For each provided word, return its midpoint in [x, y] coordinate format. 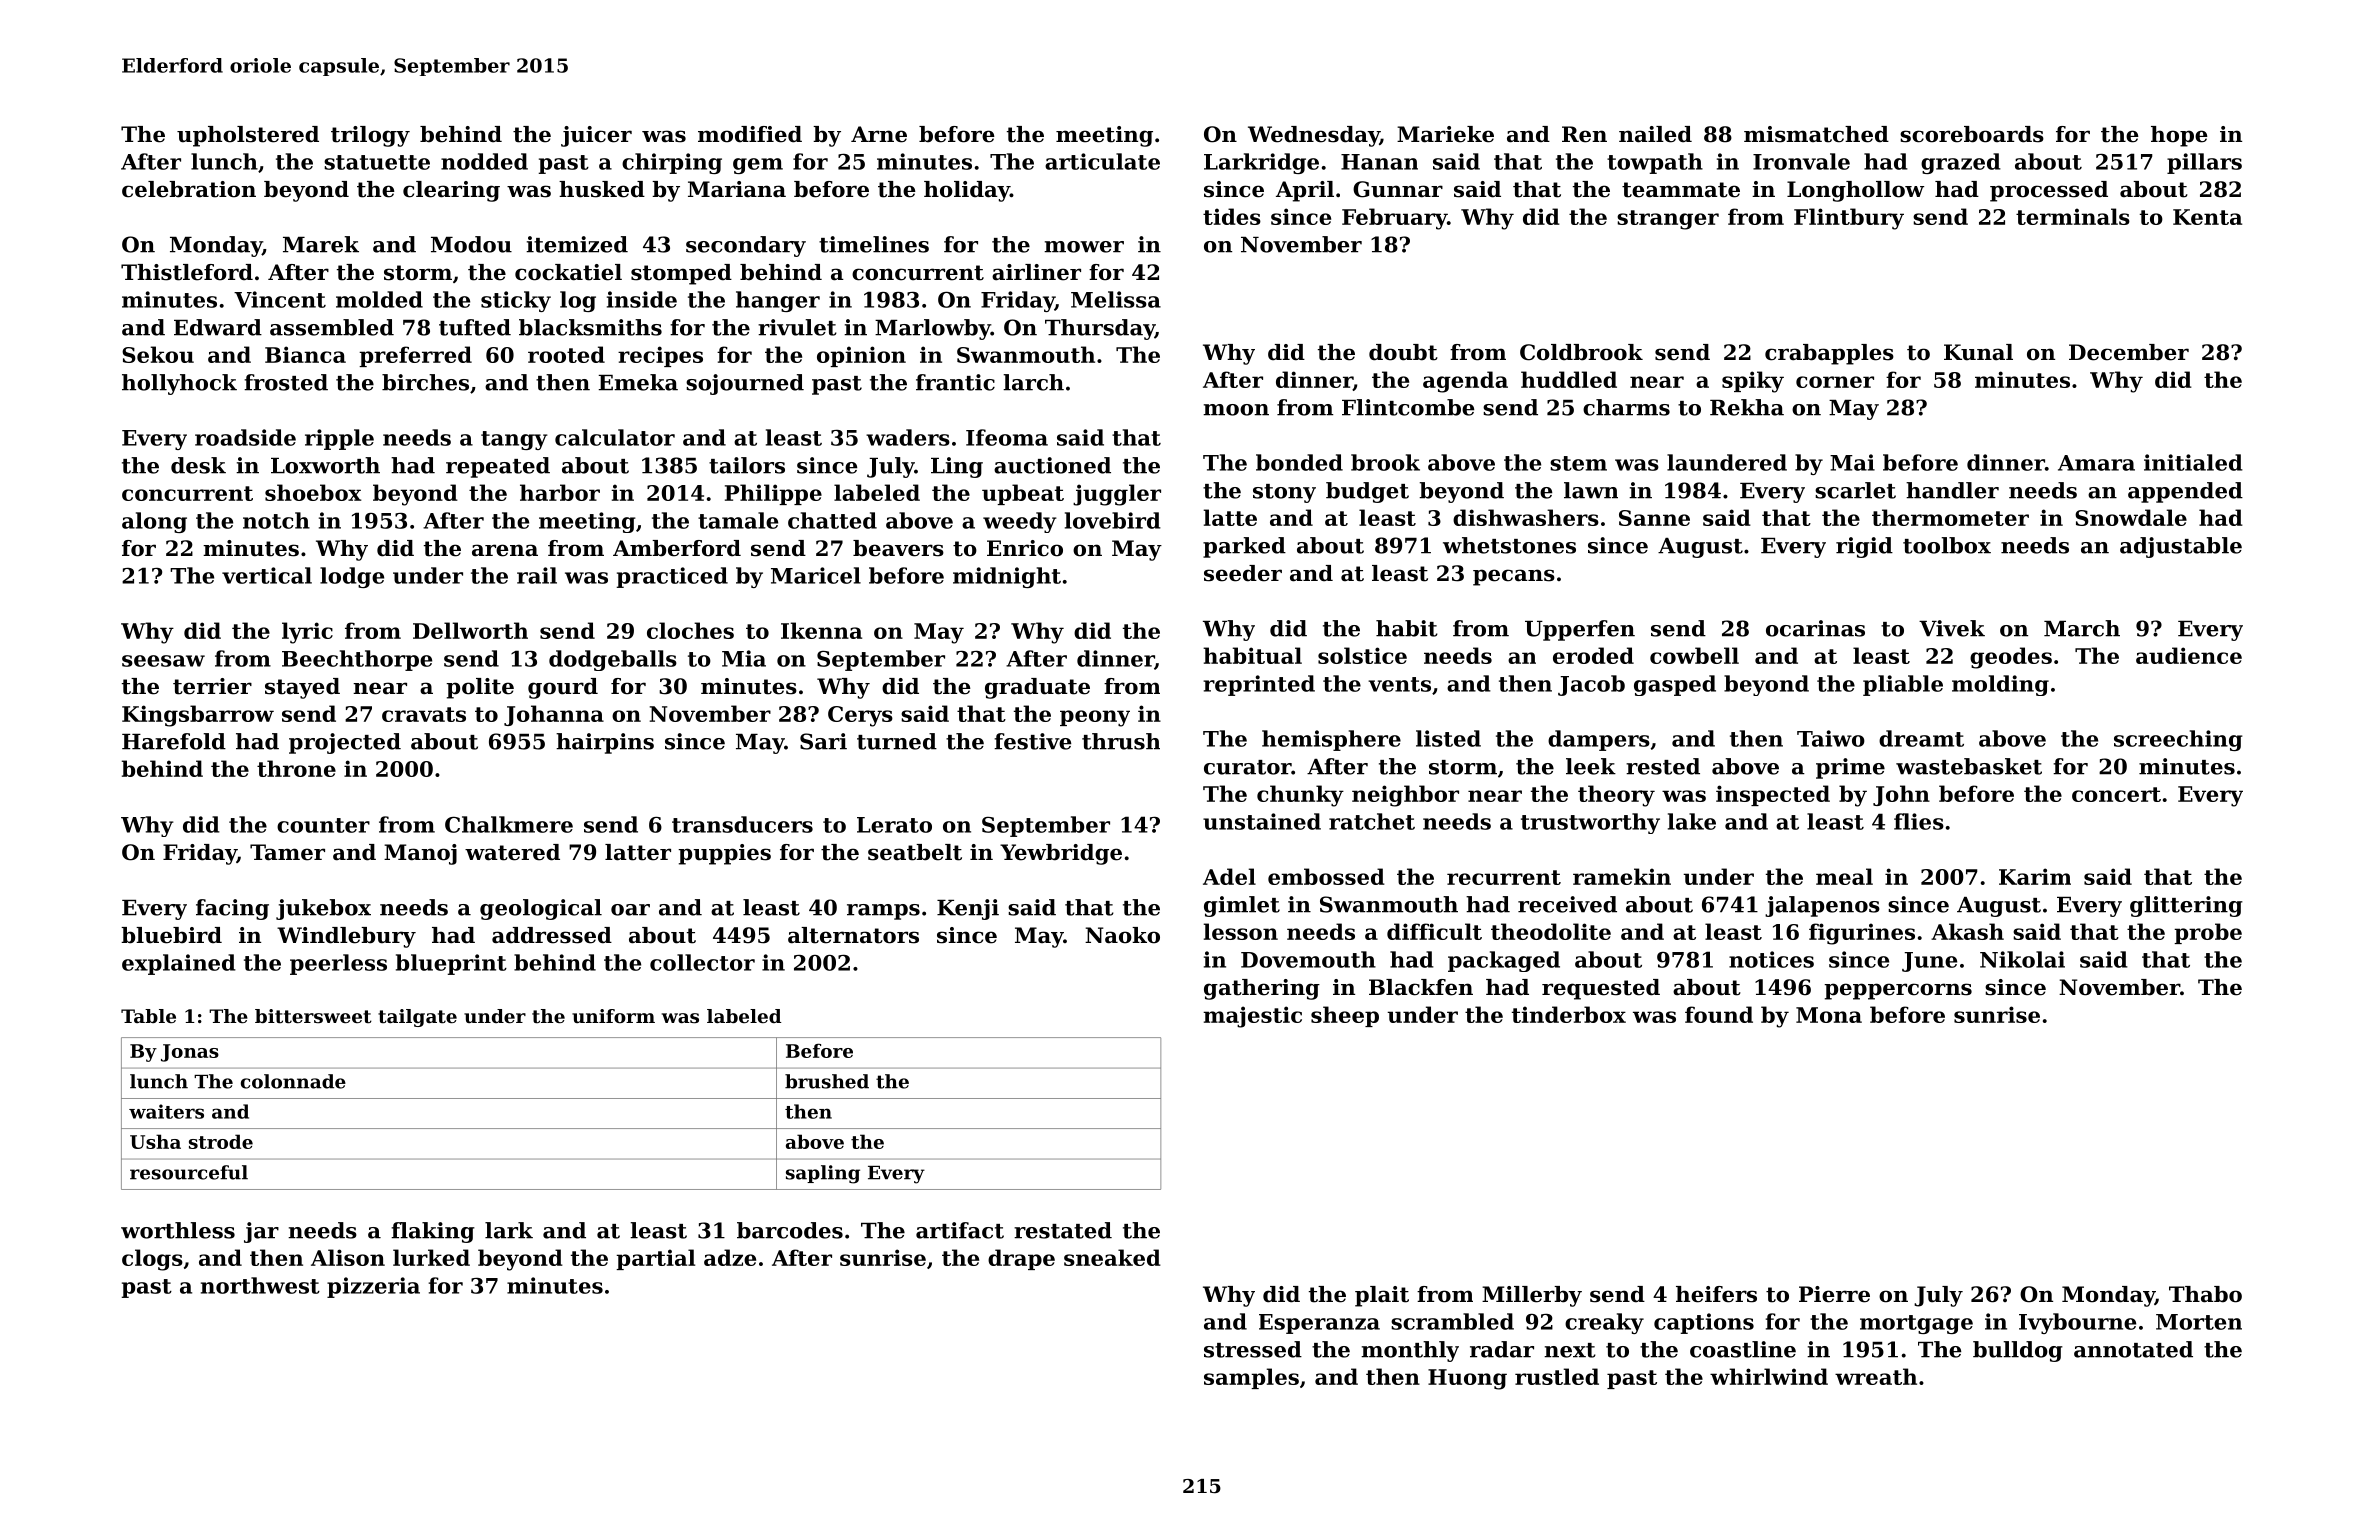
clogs [152, 1260]
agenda [1465, 382]
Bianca [305, 354]
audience [2189, 655]
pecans [1514, 577]
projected [345, 743]
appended [2185, 492]
